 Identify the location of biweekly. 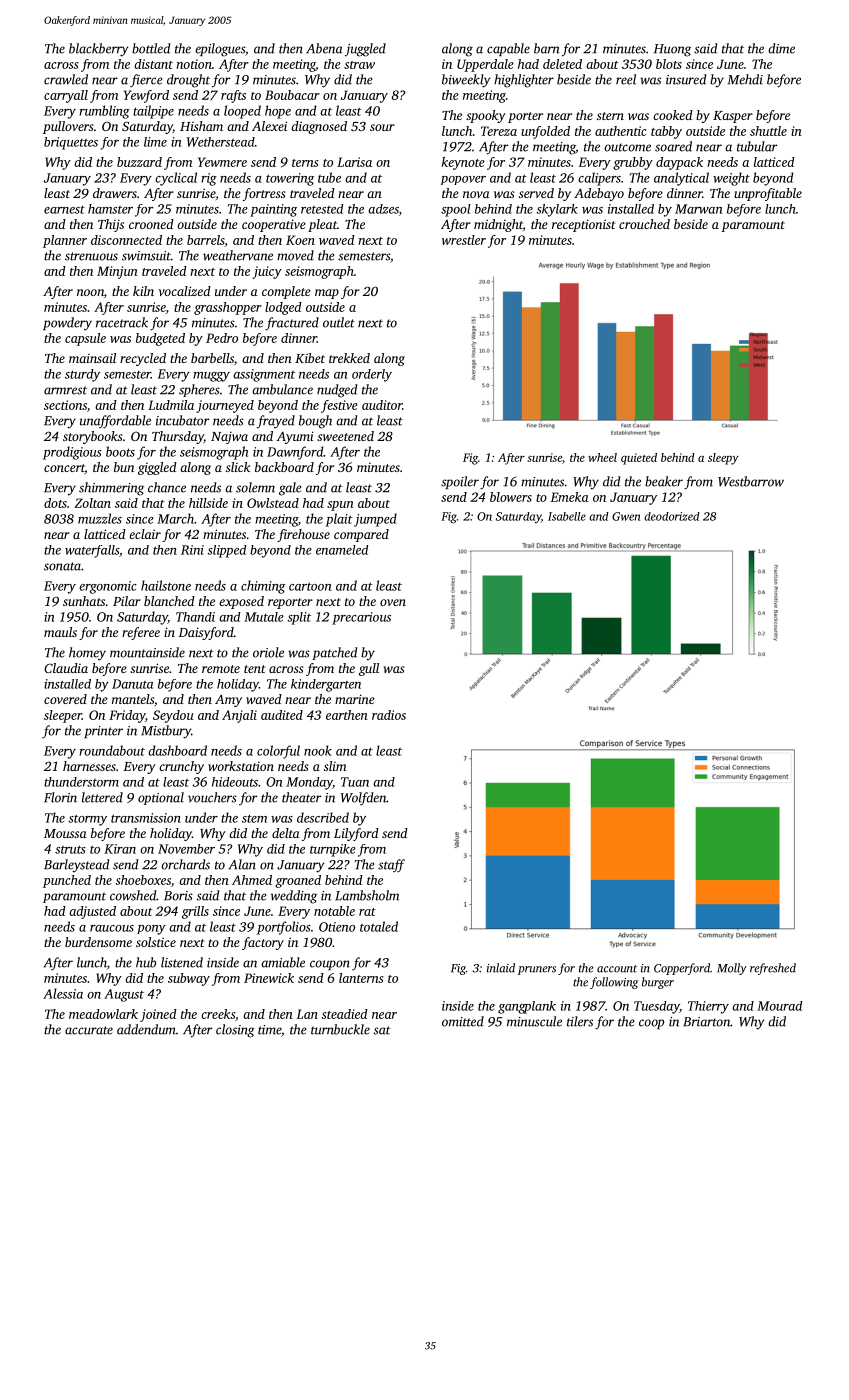
(466, 81).
